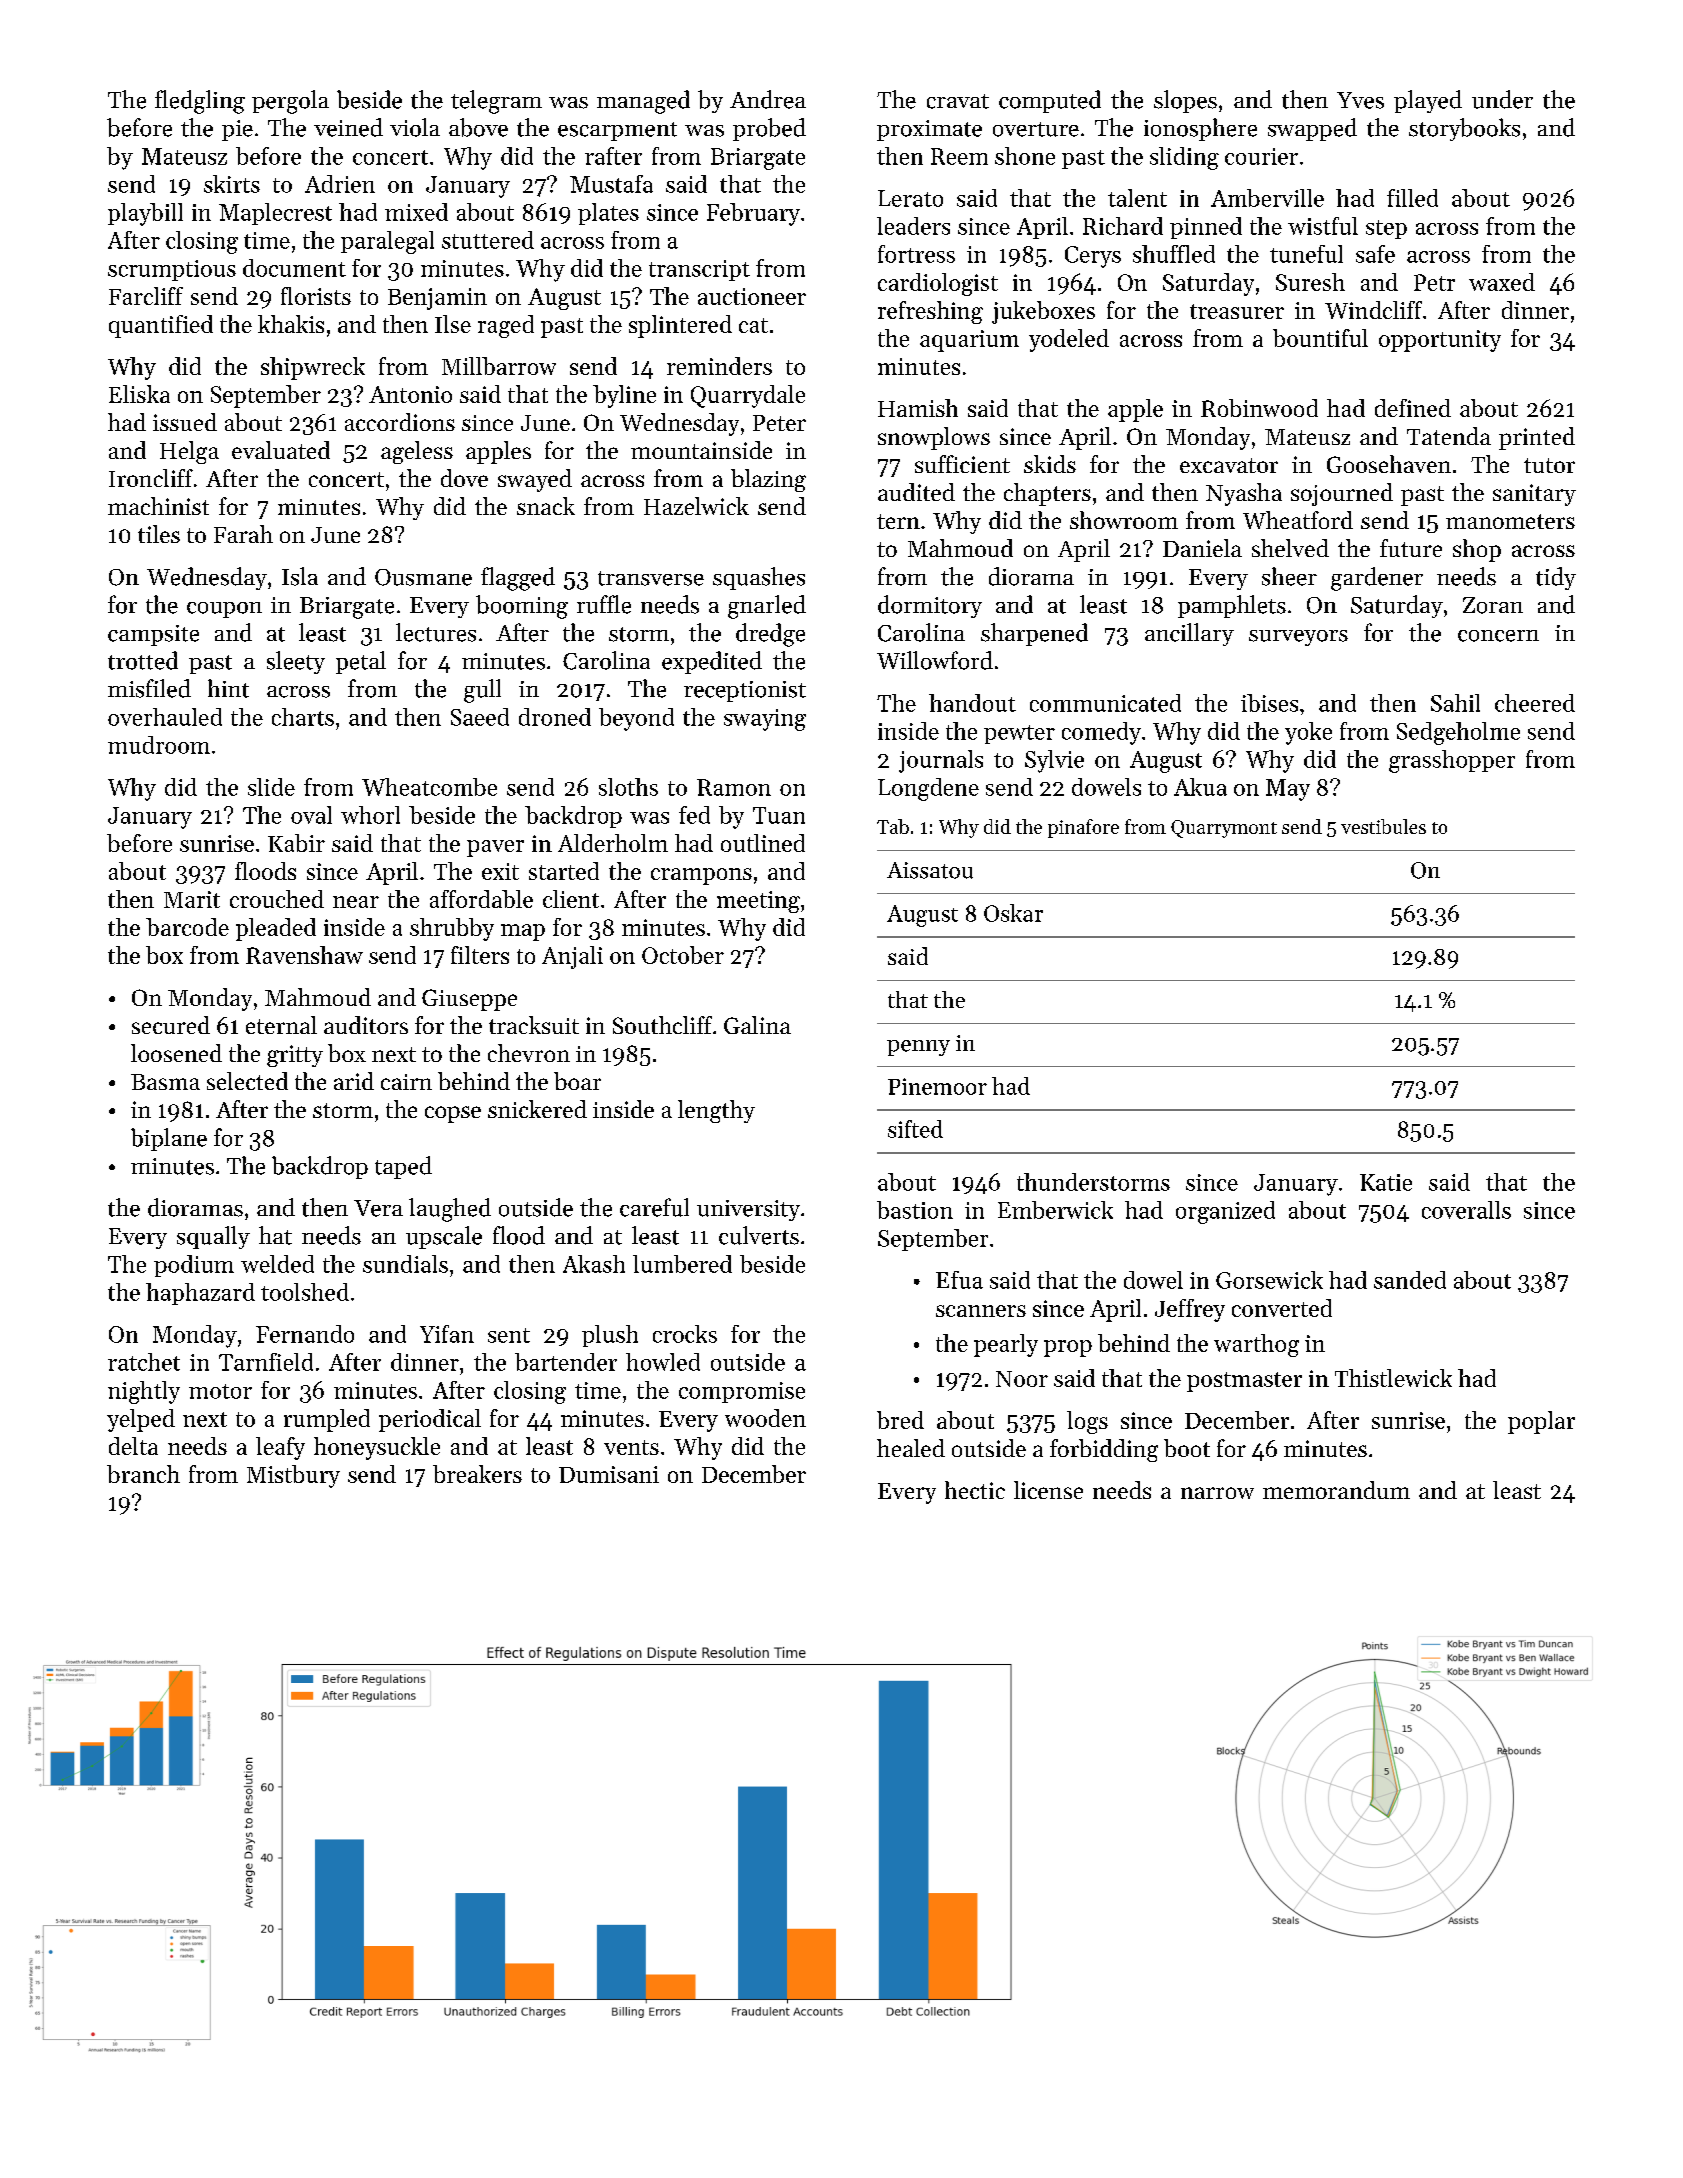 This screenshot has height=2178, width=1683. I want to click on leafy, so click(280, 1448).
